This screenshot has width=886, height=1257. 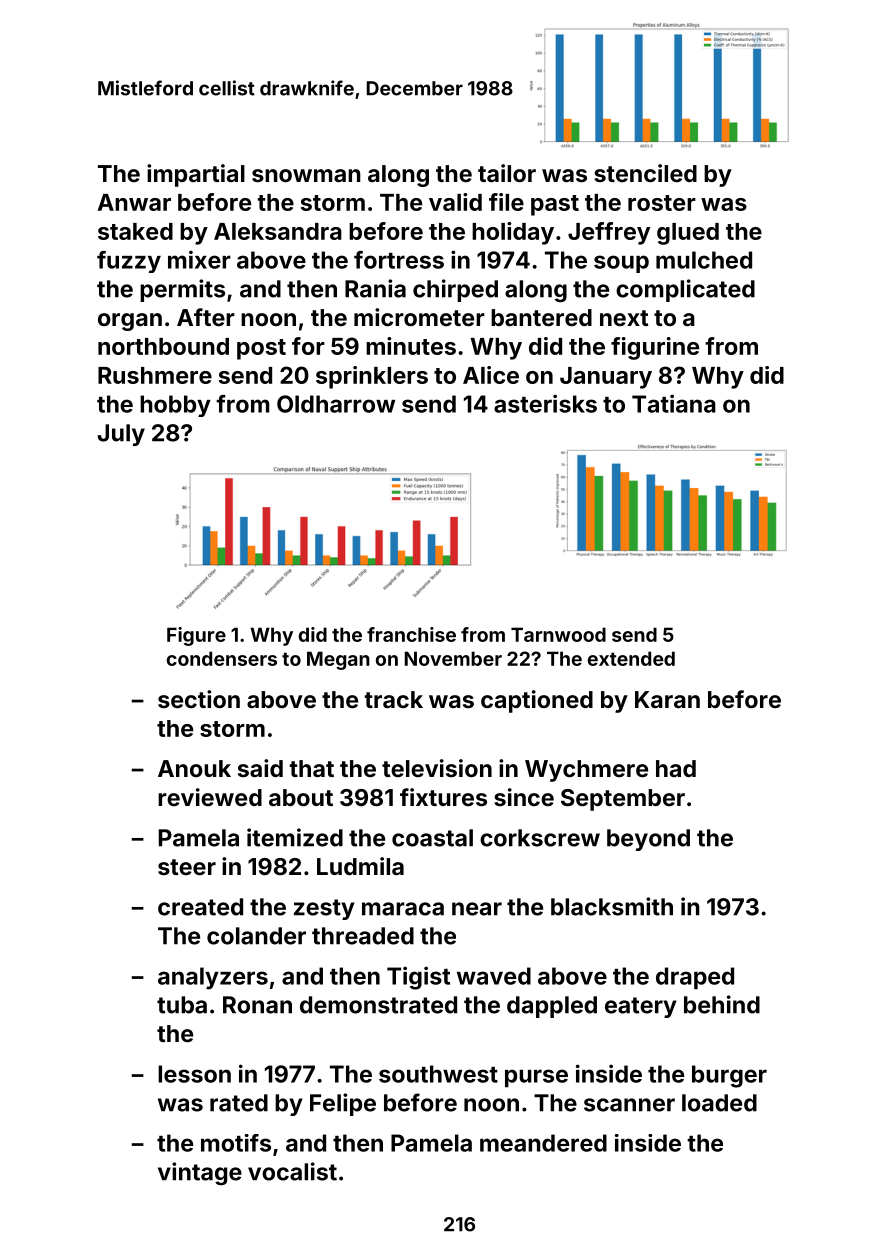 What do you see at coordinates (674, 403) in the screenshot?
I see `Tatiana` at bounding box center [674, 403].
